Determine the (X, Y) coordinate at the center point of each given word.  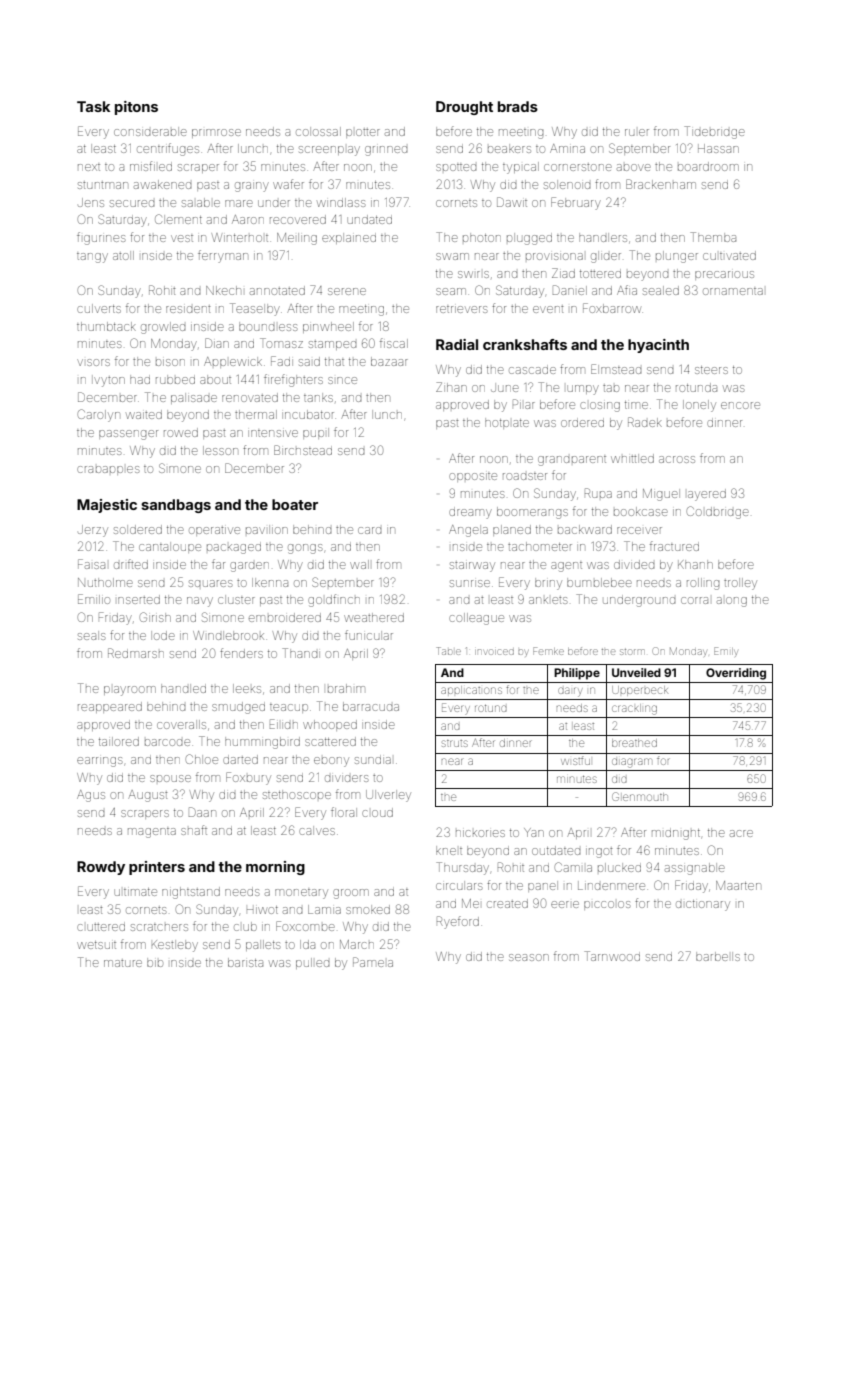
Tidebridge (714, 132)
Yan (534, 832)
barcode (167, 742)
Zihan (451, 387)
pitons (136, 108)
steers (711, 370)
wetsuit (96, 945)
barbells (718, 956)
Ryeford (458, 922)
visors (93, 362)
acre (741, 833)
